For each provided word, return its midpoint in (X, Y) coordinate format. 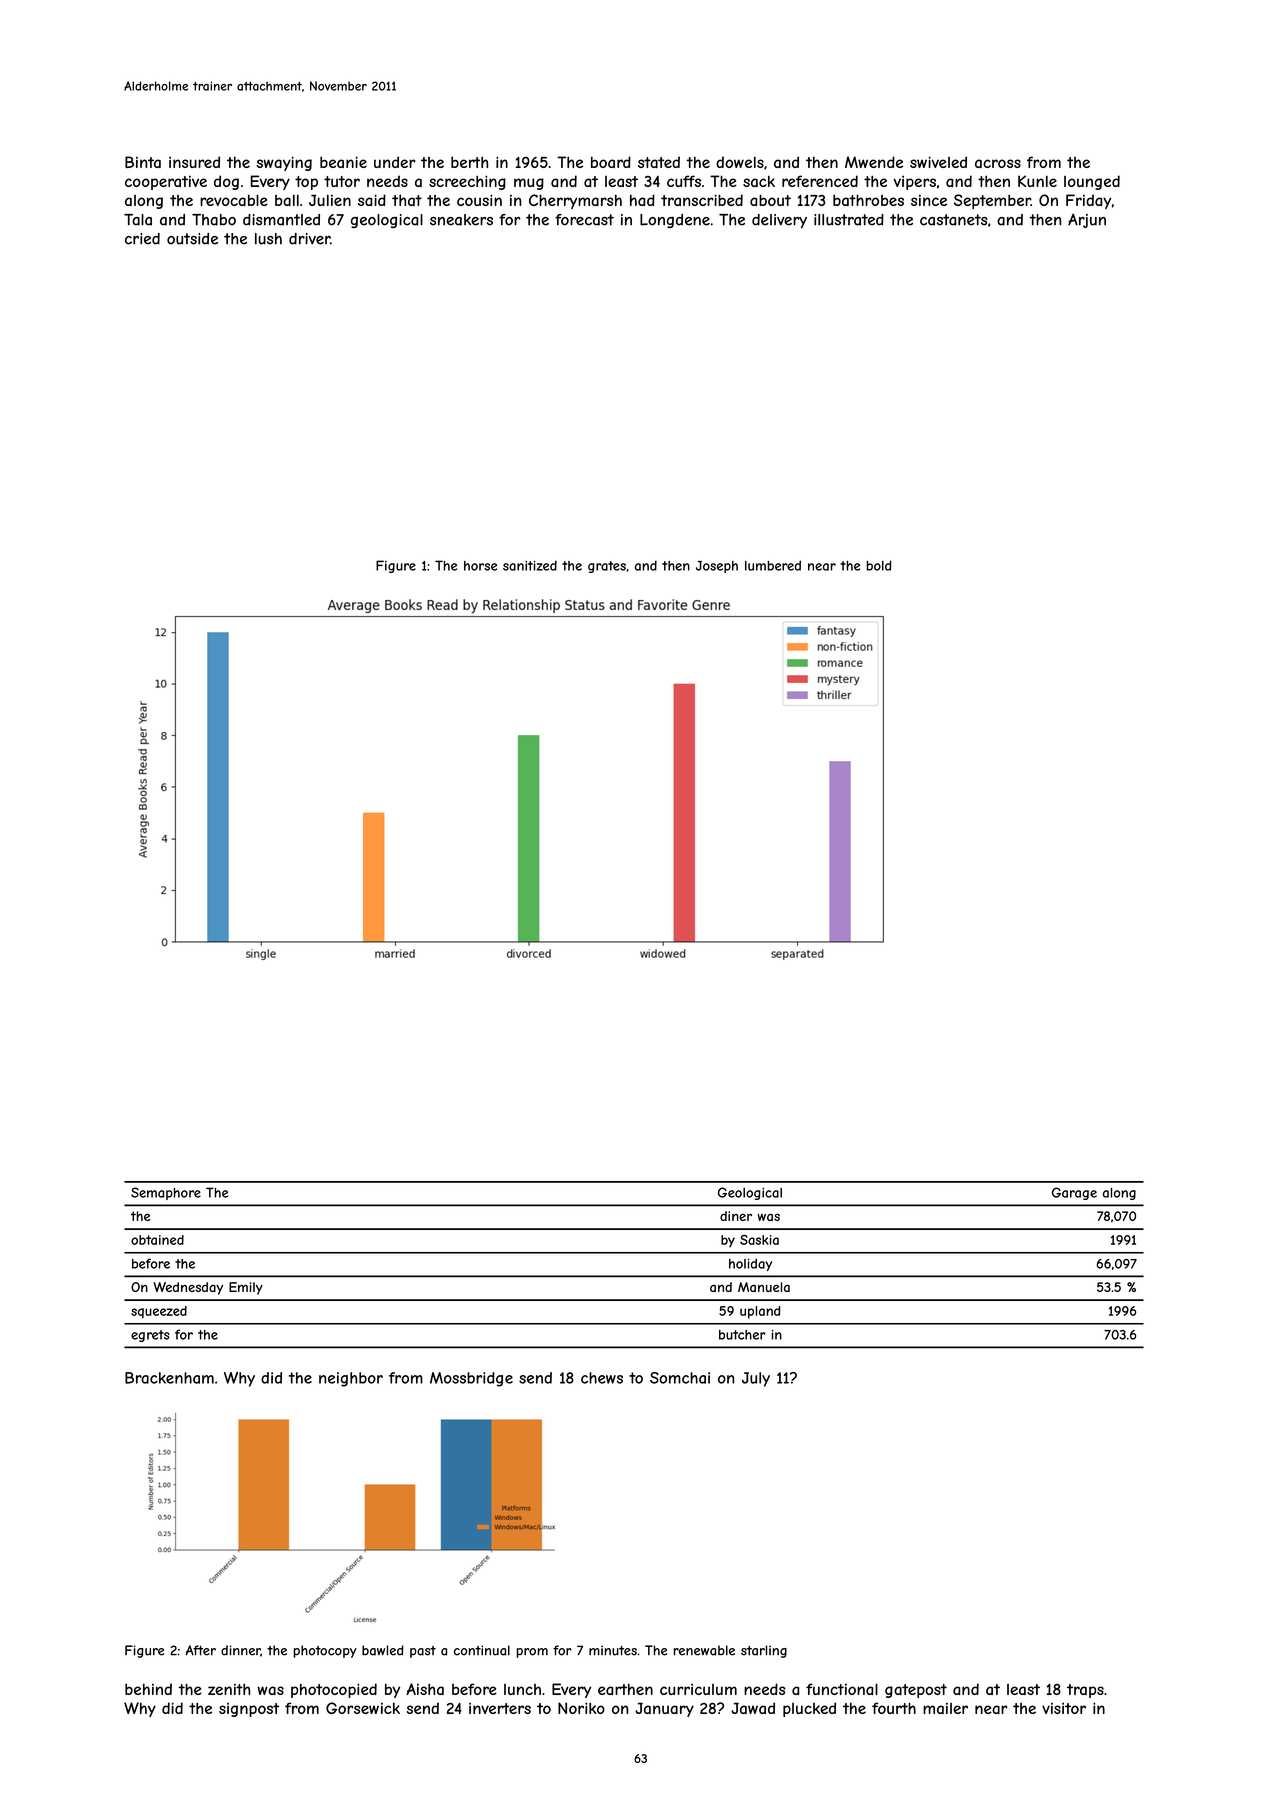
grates (607, 567)
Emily (246, 1288)
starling (764, 1651)
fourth (894, 1708)
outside (192, 239)
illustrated (849, 220)
